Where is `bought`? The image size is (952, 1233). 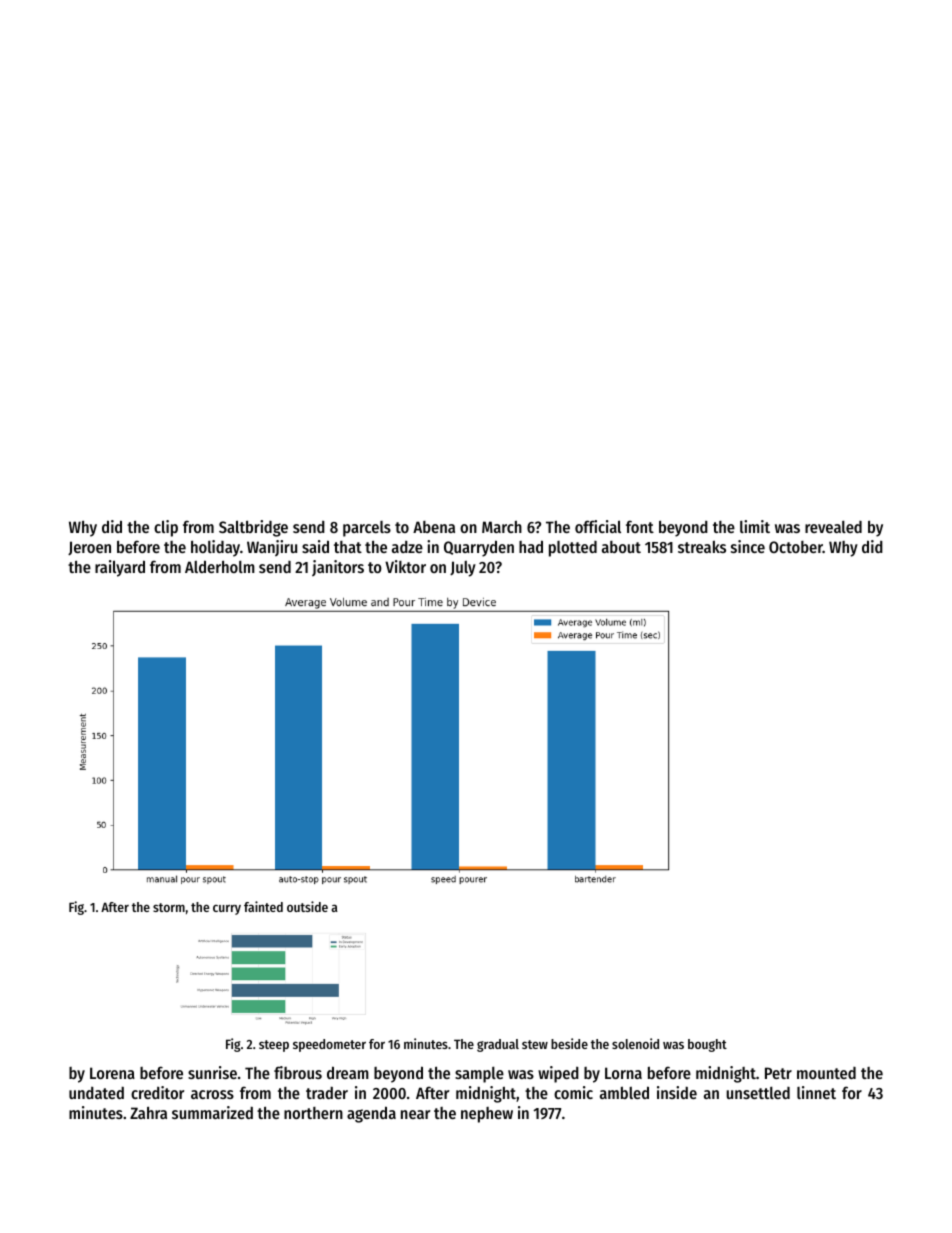
bought is located at coordinates (707, 1045).
